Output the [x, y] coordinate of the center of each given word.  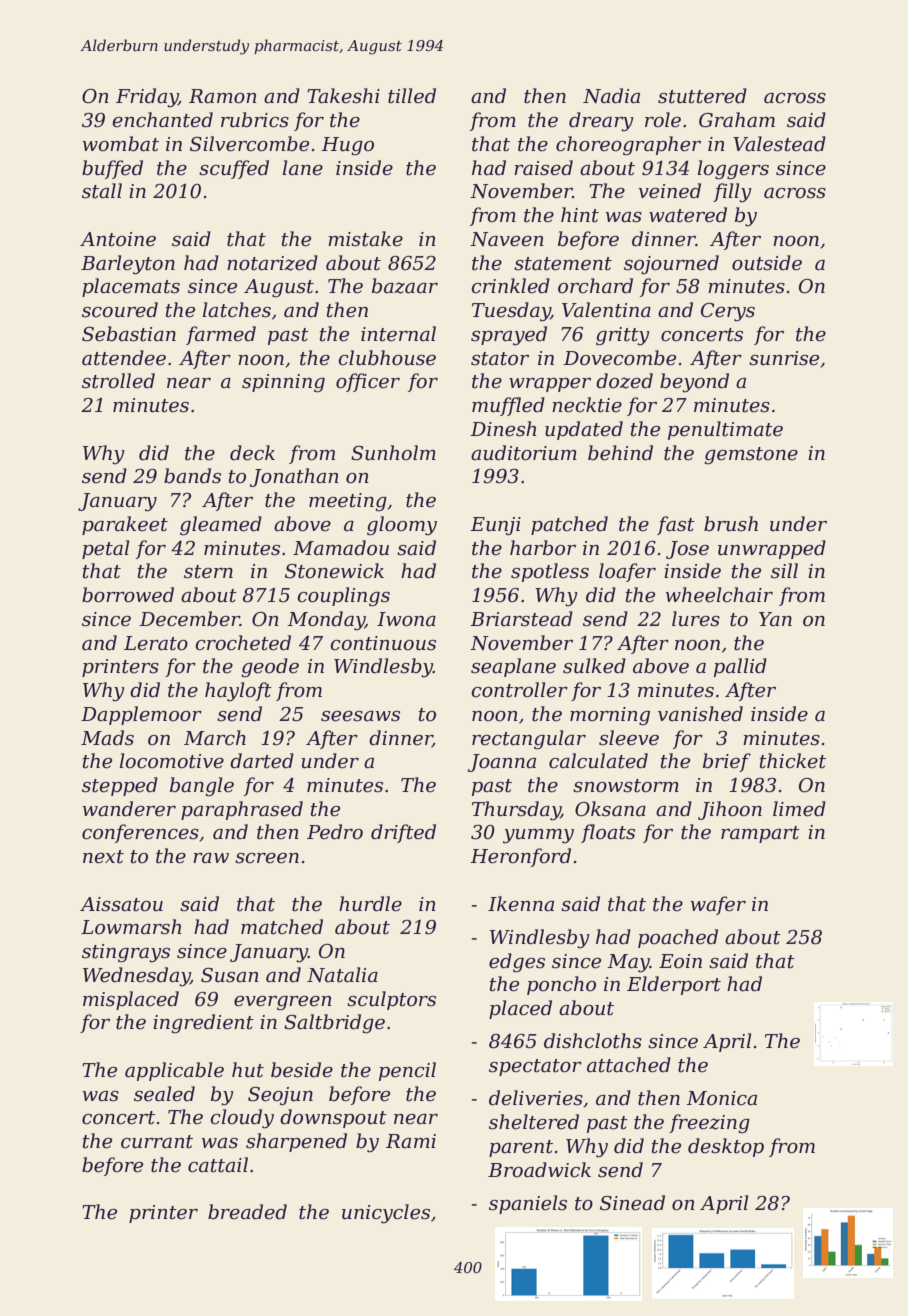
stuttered [702, 96]
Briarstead [521, 619]
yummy [538, 836]
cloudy [242, 1119]
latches [237, 310]
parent [521, 1148]
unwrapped [772, 549]
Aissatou [121, 904]
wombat [121, 144]
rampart [760, 834]
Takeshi [343, 96]
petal [105, 549]
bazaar [405, 286]
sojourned [671, 265]
